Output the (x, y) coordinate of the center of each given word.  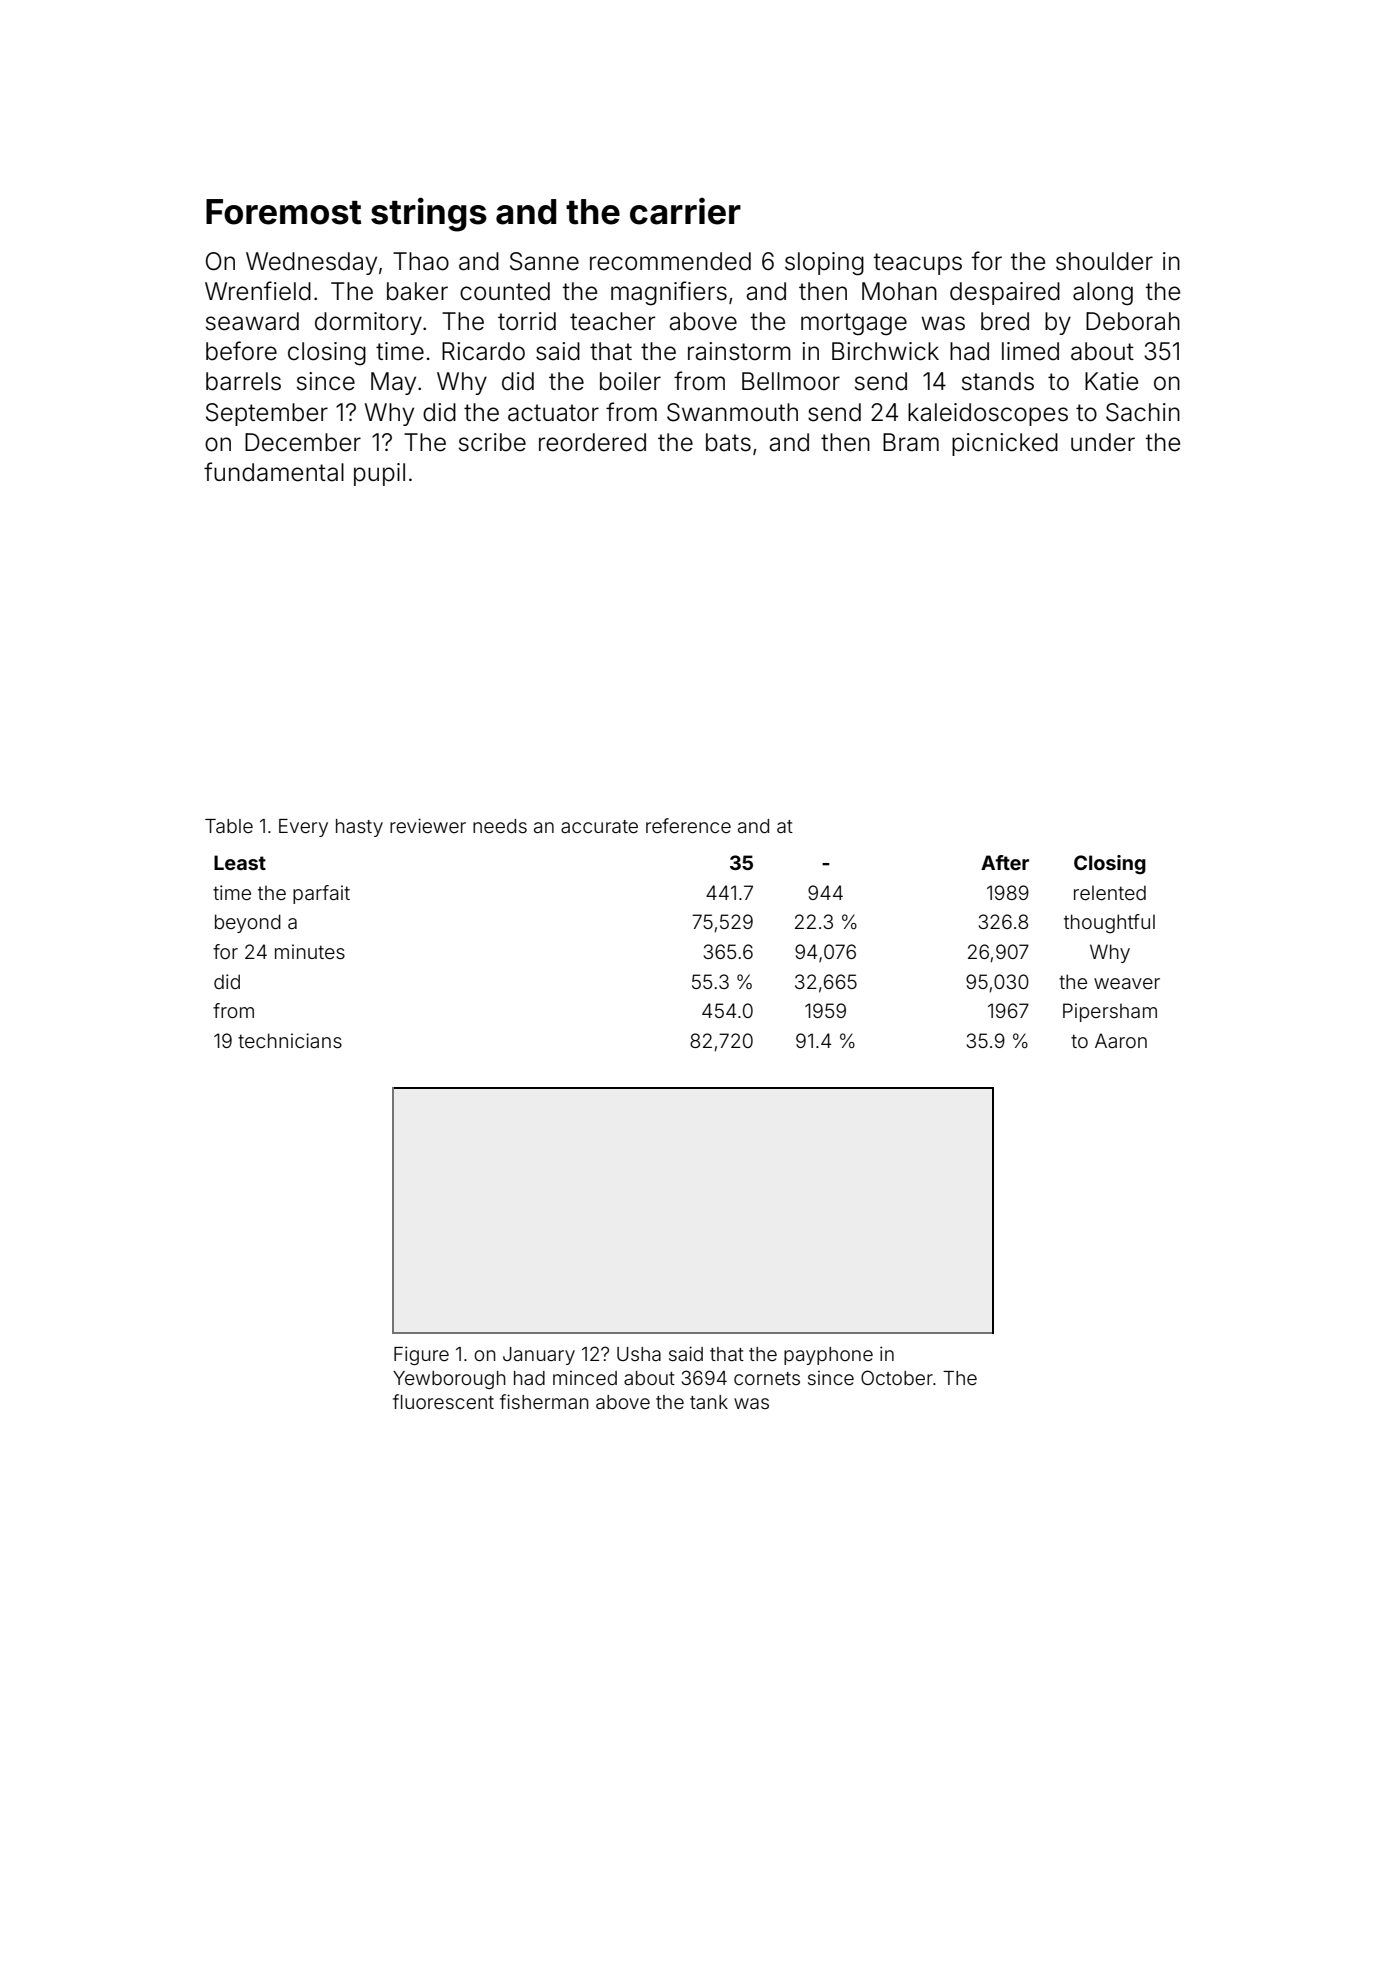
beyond (248, 923)
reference (688, 825)
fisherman (544, 1401)
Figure (421, 1355)
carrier (685, 211)
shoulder (1104, 261)
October (897, 1377)
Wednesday (311, 263)
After (1005, 862)
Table (229, 826)
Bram (911, 442)
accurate (599, 826)
